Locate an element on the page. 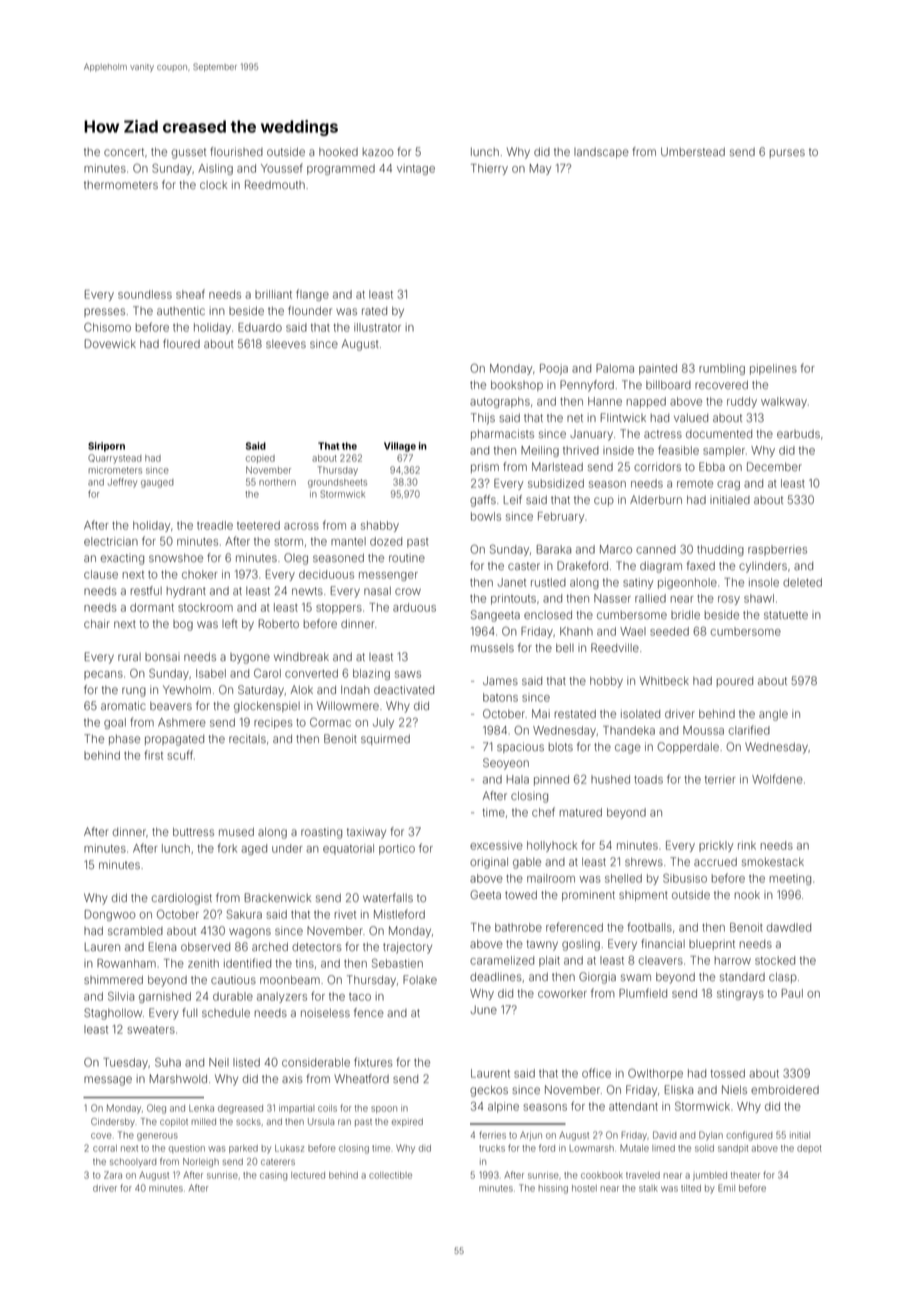 This image has width=908, height=1316. clock is located at coordinates (213, 185).
